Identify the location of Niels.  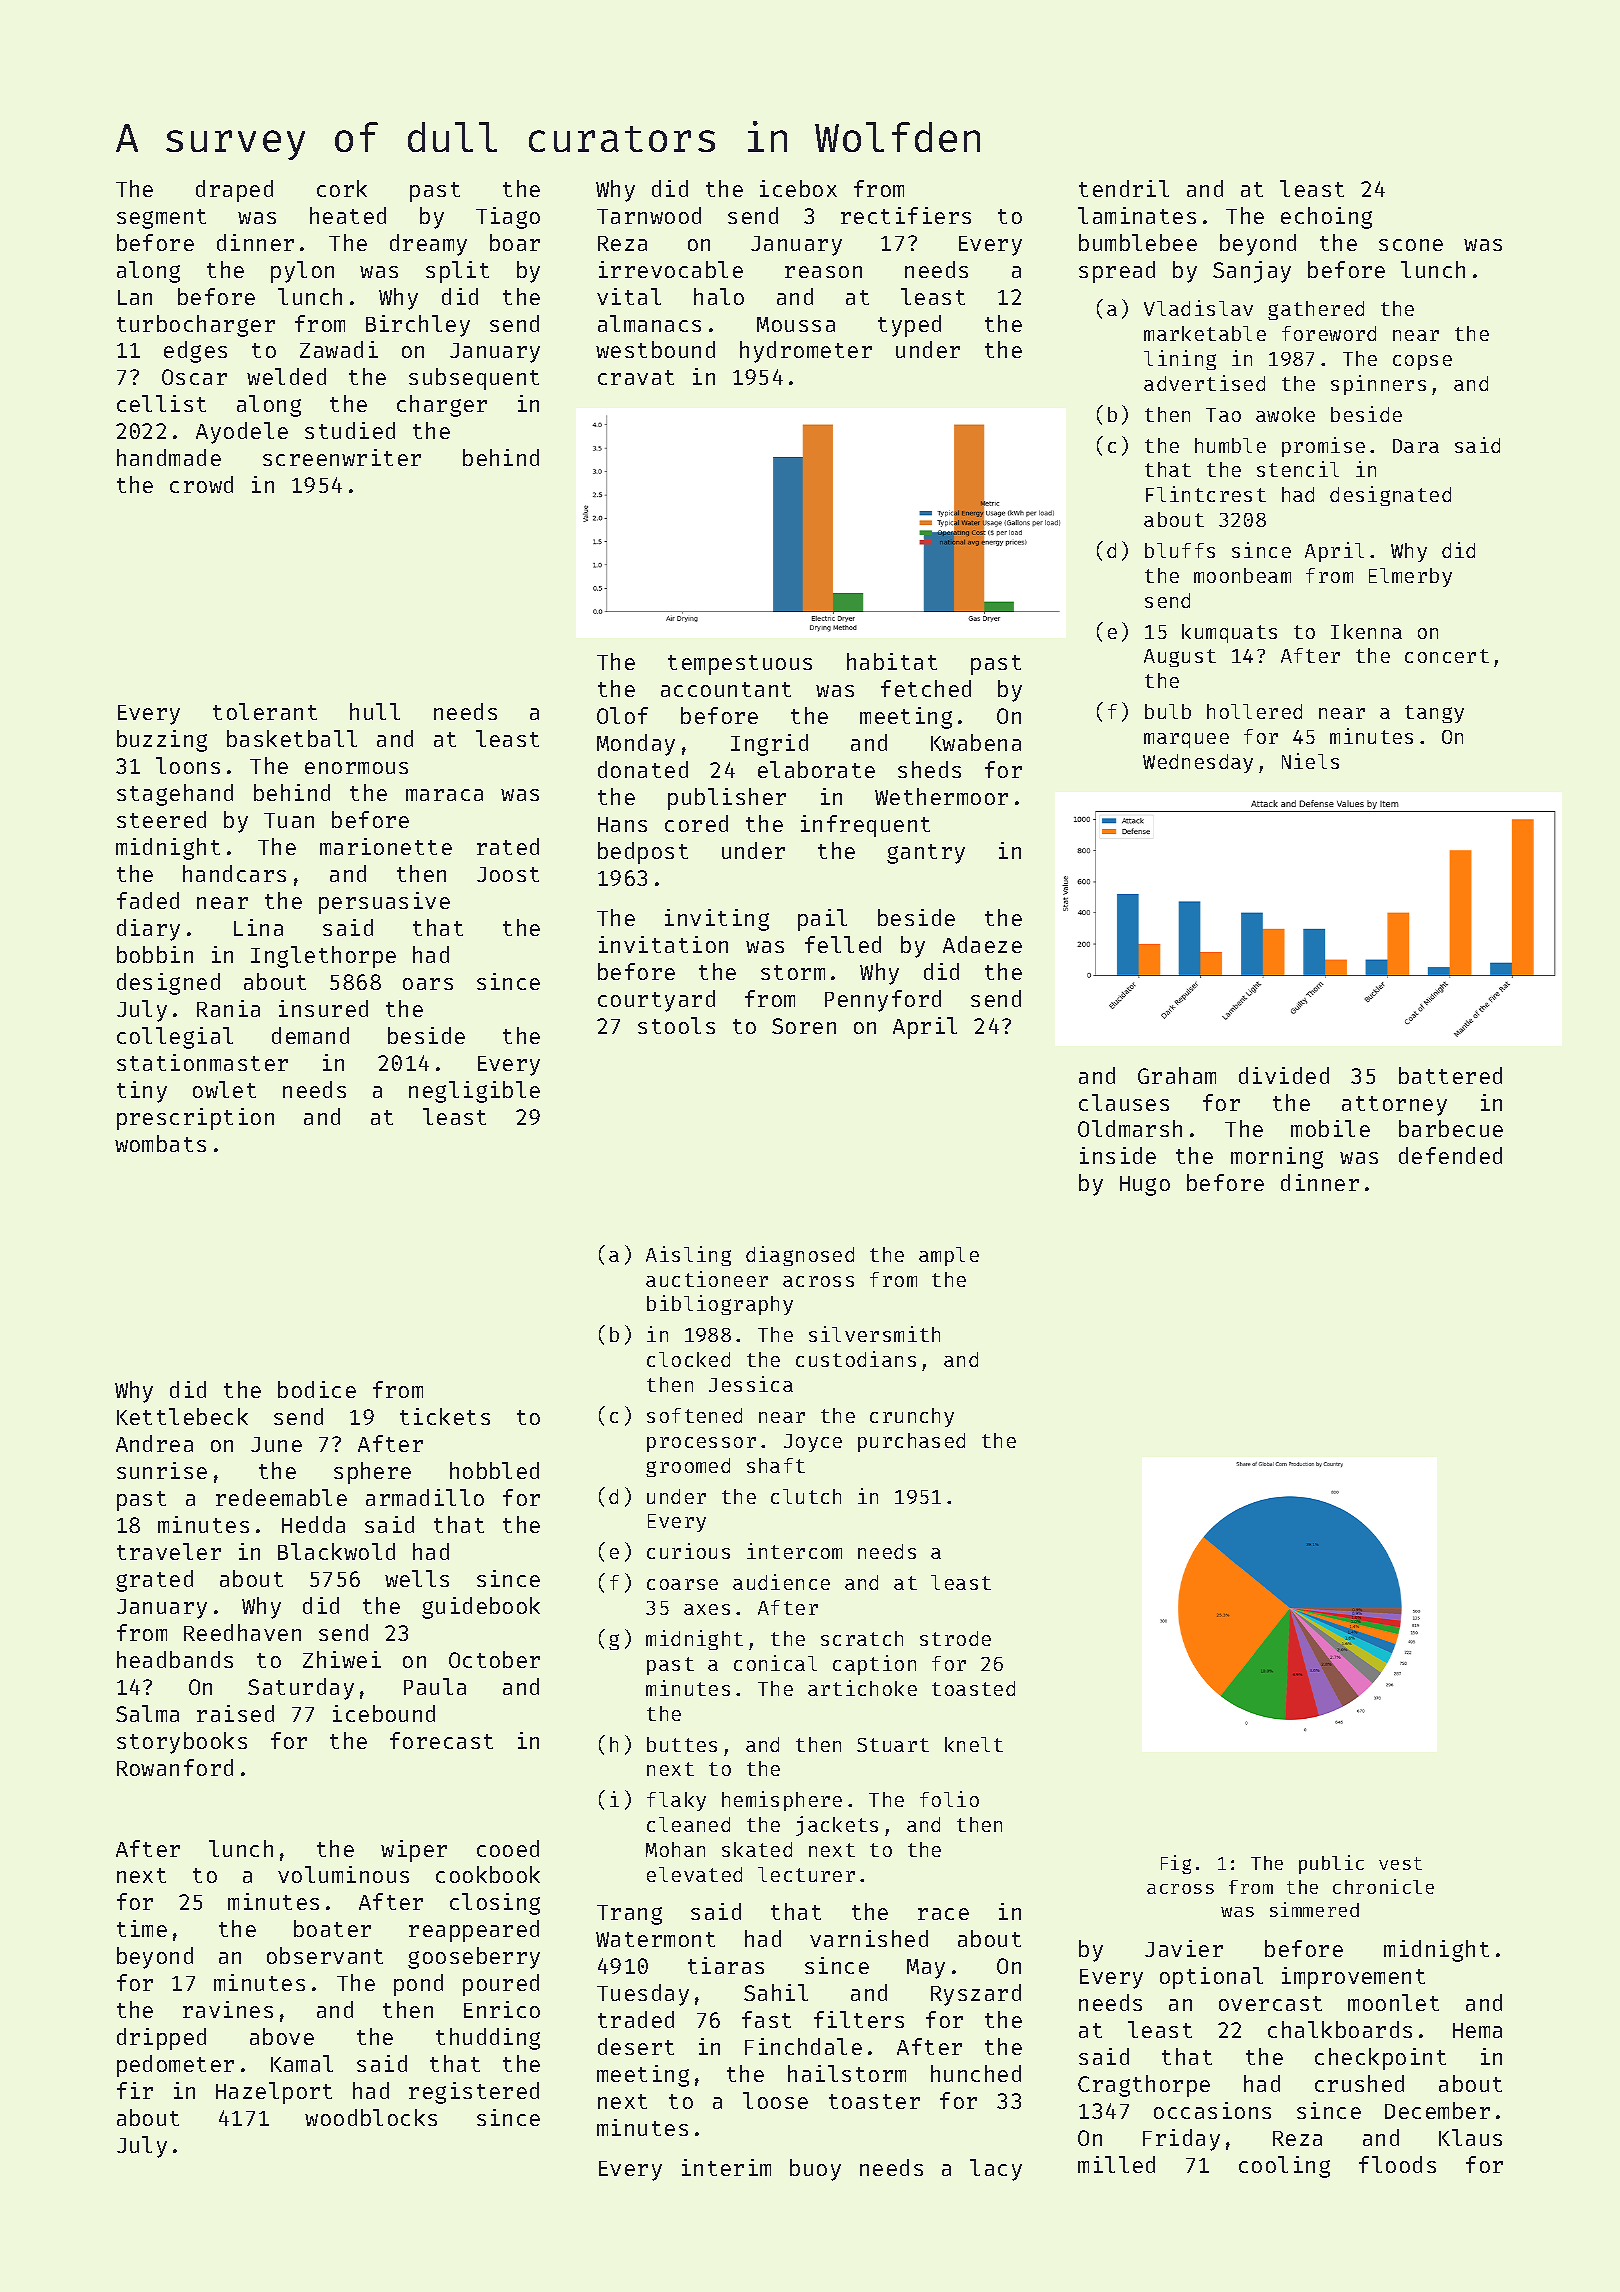
(1310, 761).
